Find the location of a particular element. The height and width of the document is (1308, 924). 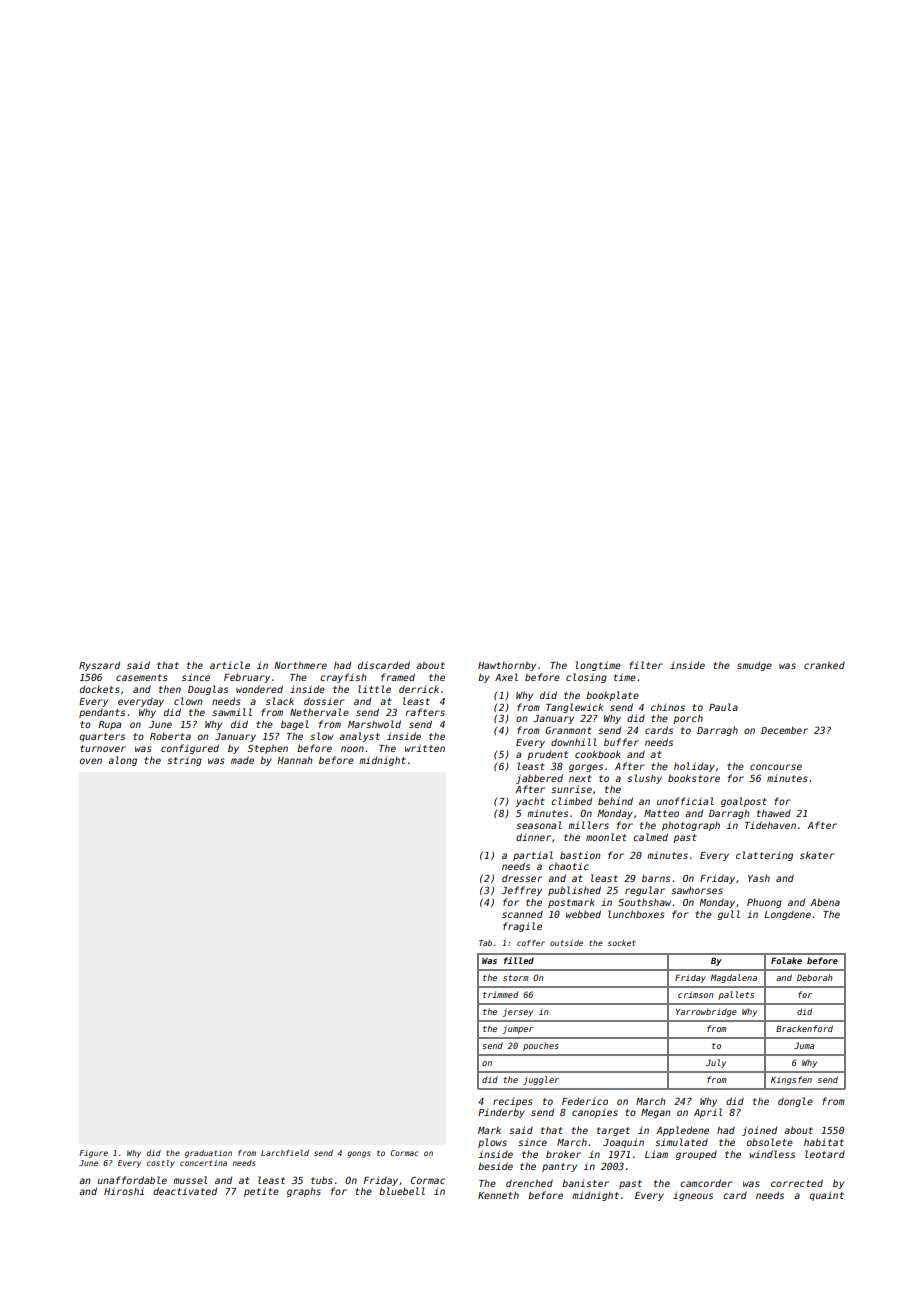

dresser is located at coordinates (522, 878).
